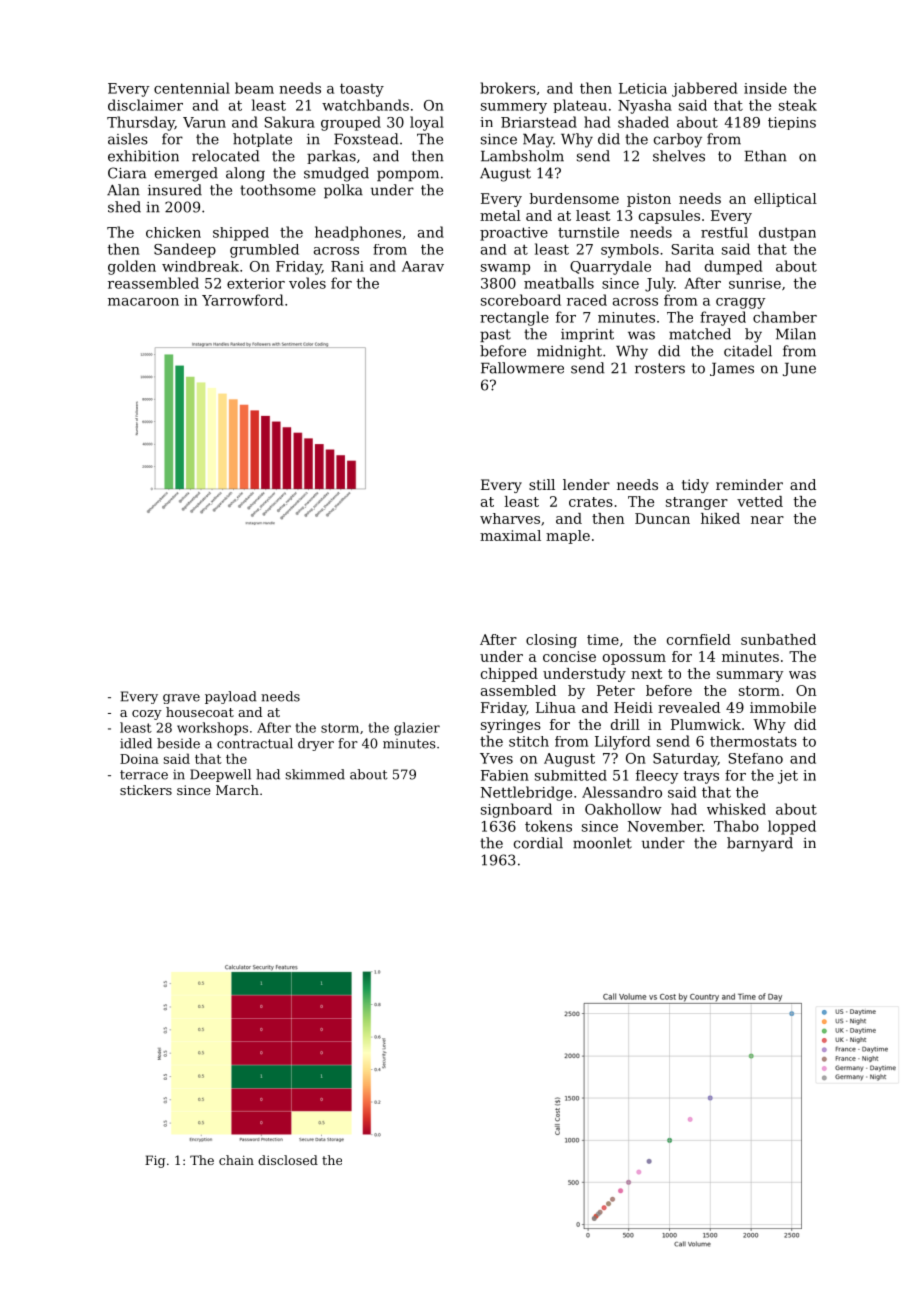  I want to click on meatballs, so click(559, 283).
